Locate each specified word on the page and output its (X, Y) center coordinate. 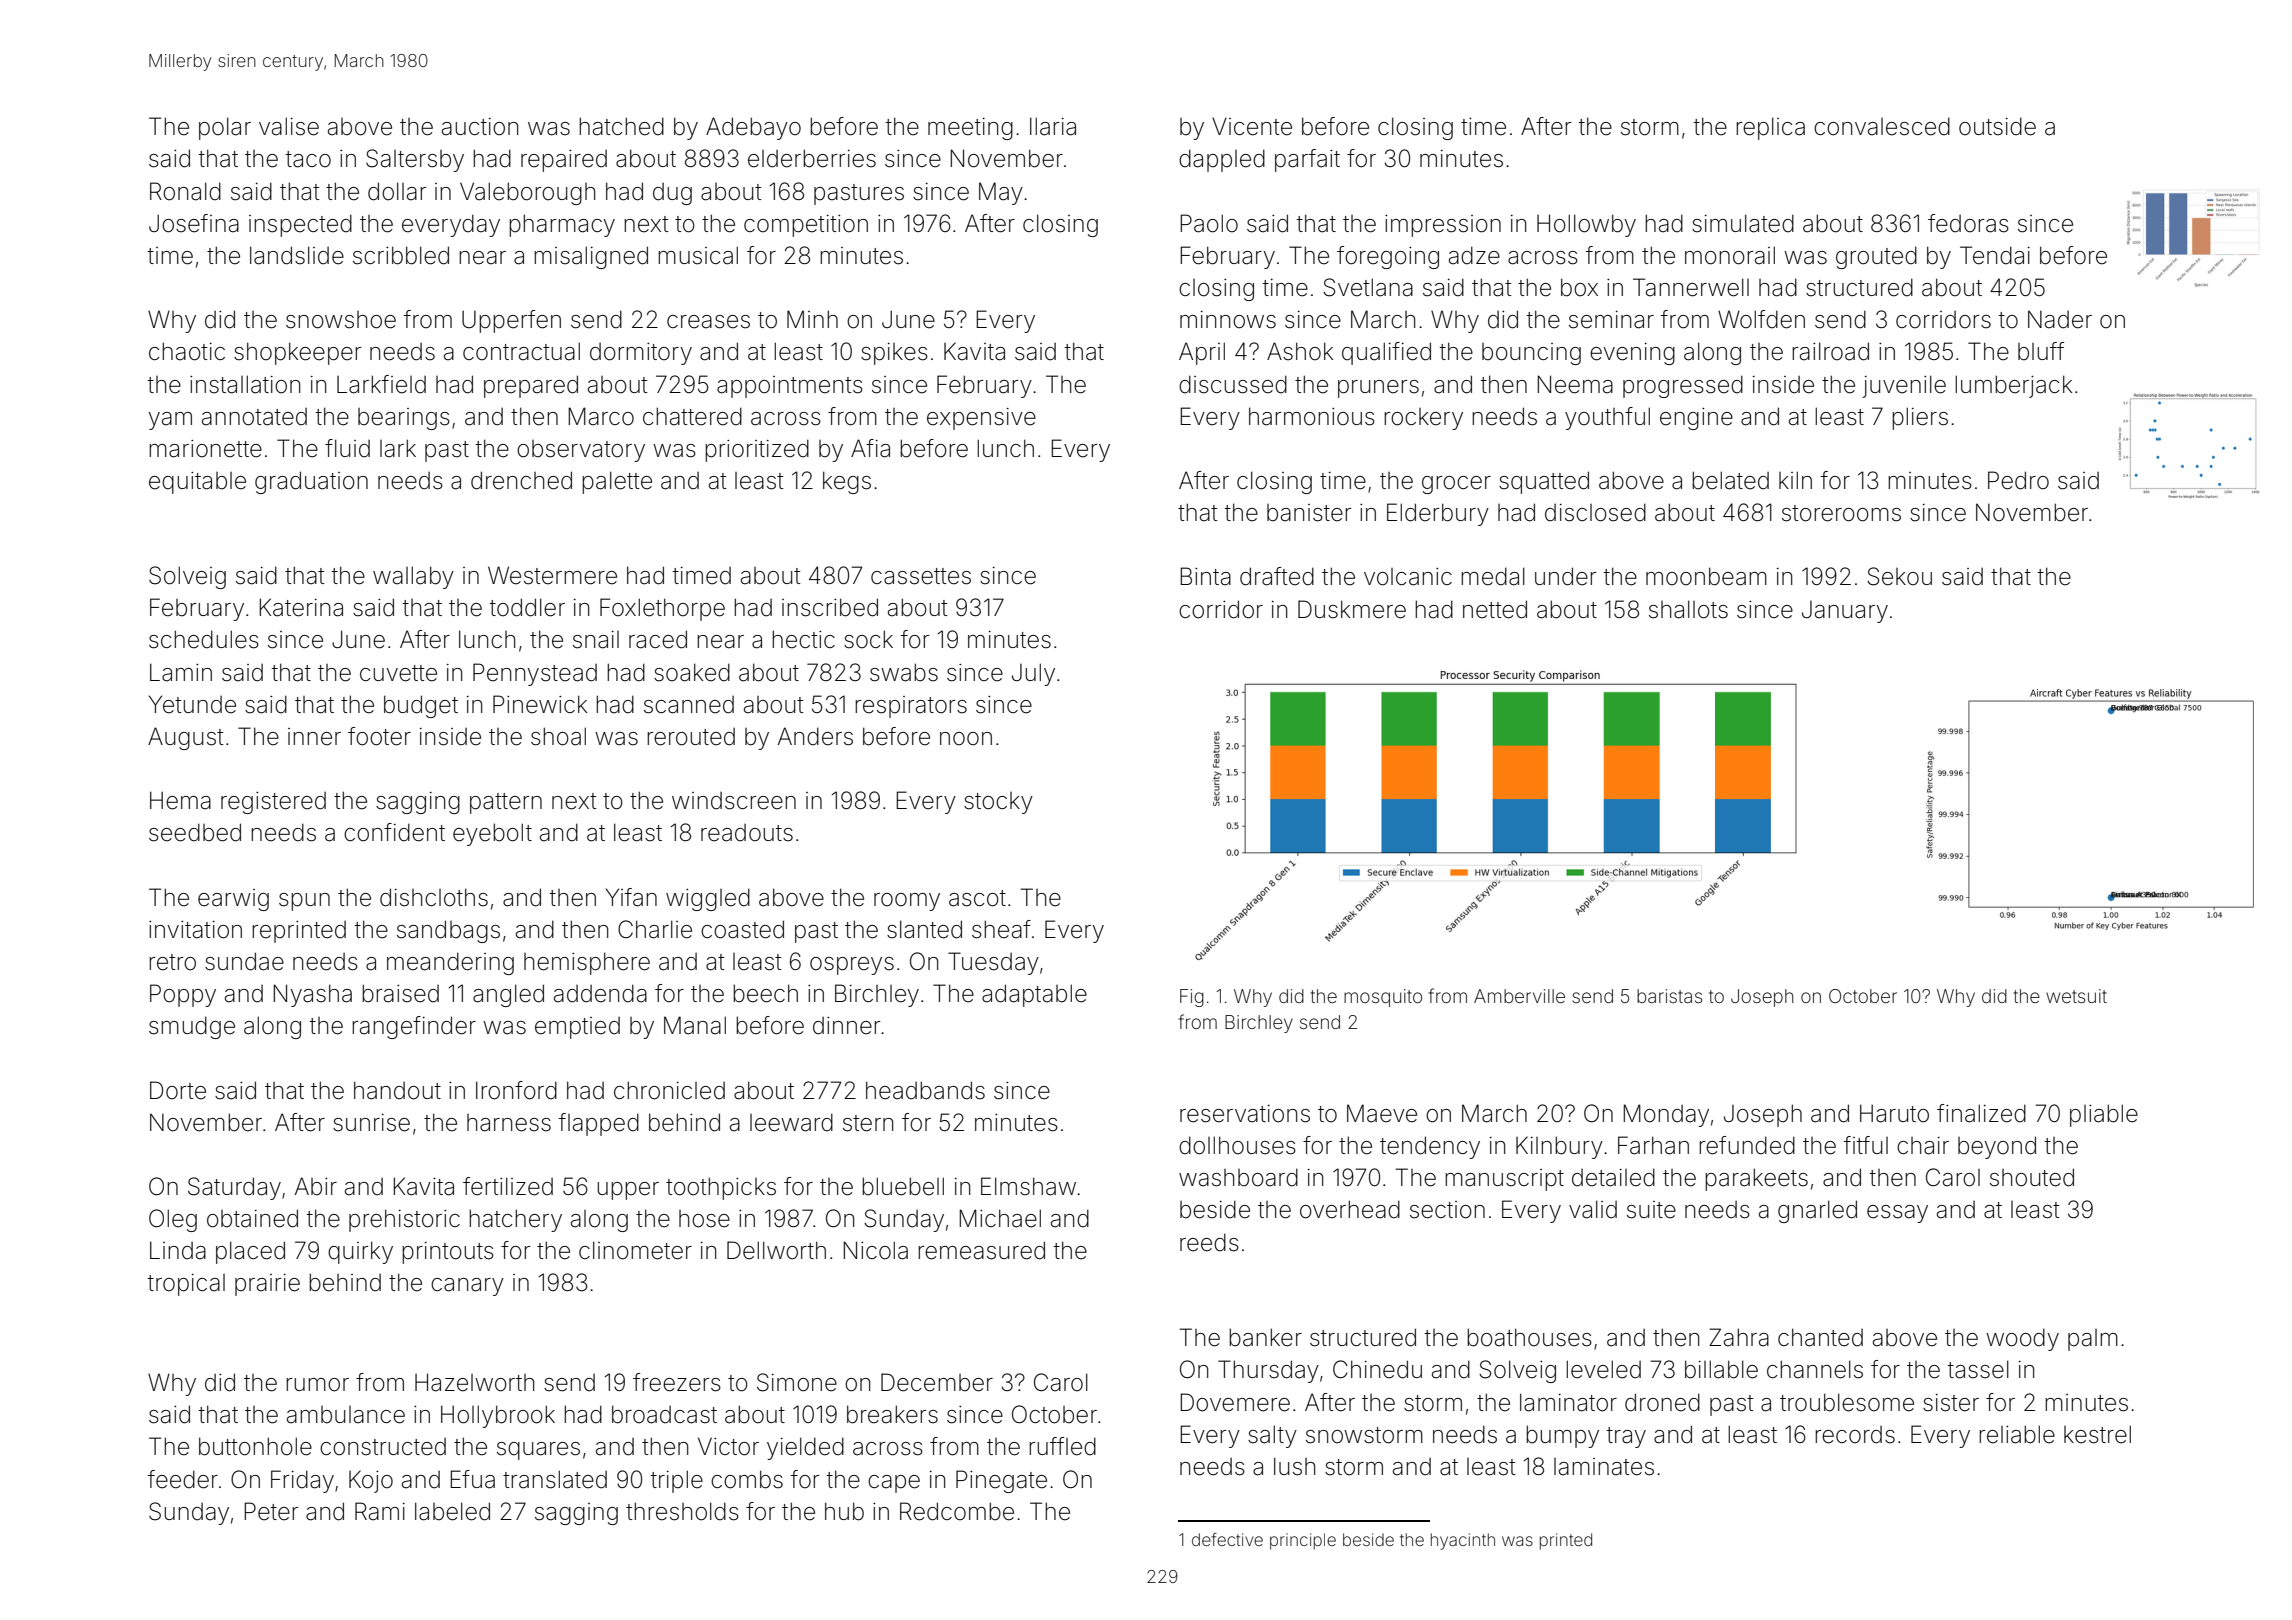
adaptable (1034, 995)
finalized (1981, 1113)
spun (304, 902)
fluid (347, 448)
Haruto (1894, 1113)
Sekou (1899, 576)
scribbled (401, 255)
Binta (1205, 576)
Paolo (1209, 223)
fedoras (1968, 223)
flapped (598, 1124)
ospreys (852, 966)
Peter (271, 1511)
